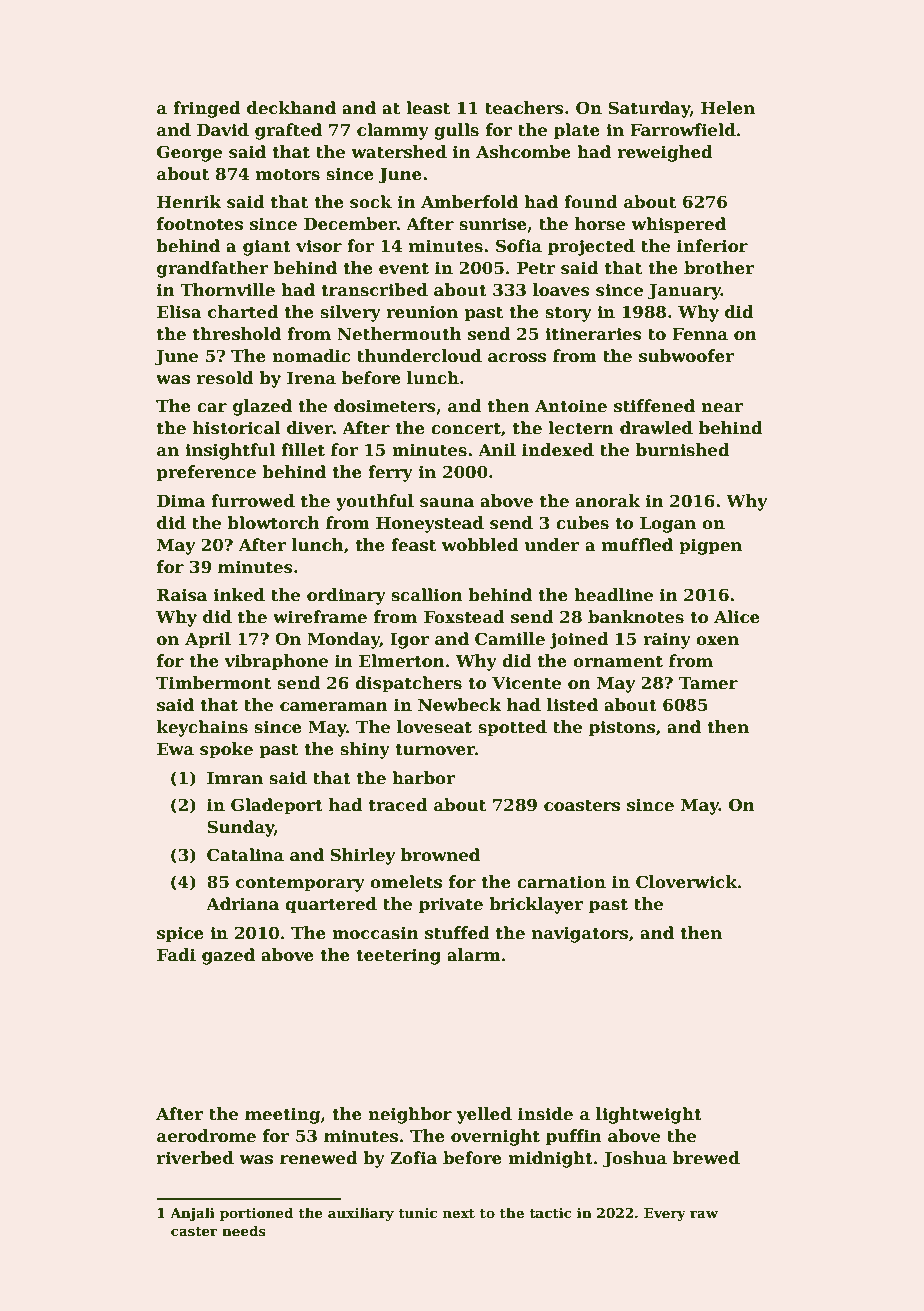 The height and width of the screenshot is (1311, 924). I want to click on aerodrome, so click(206, 1136).
